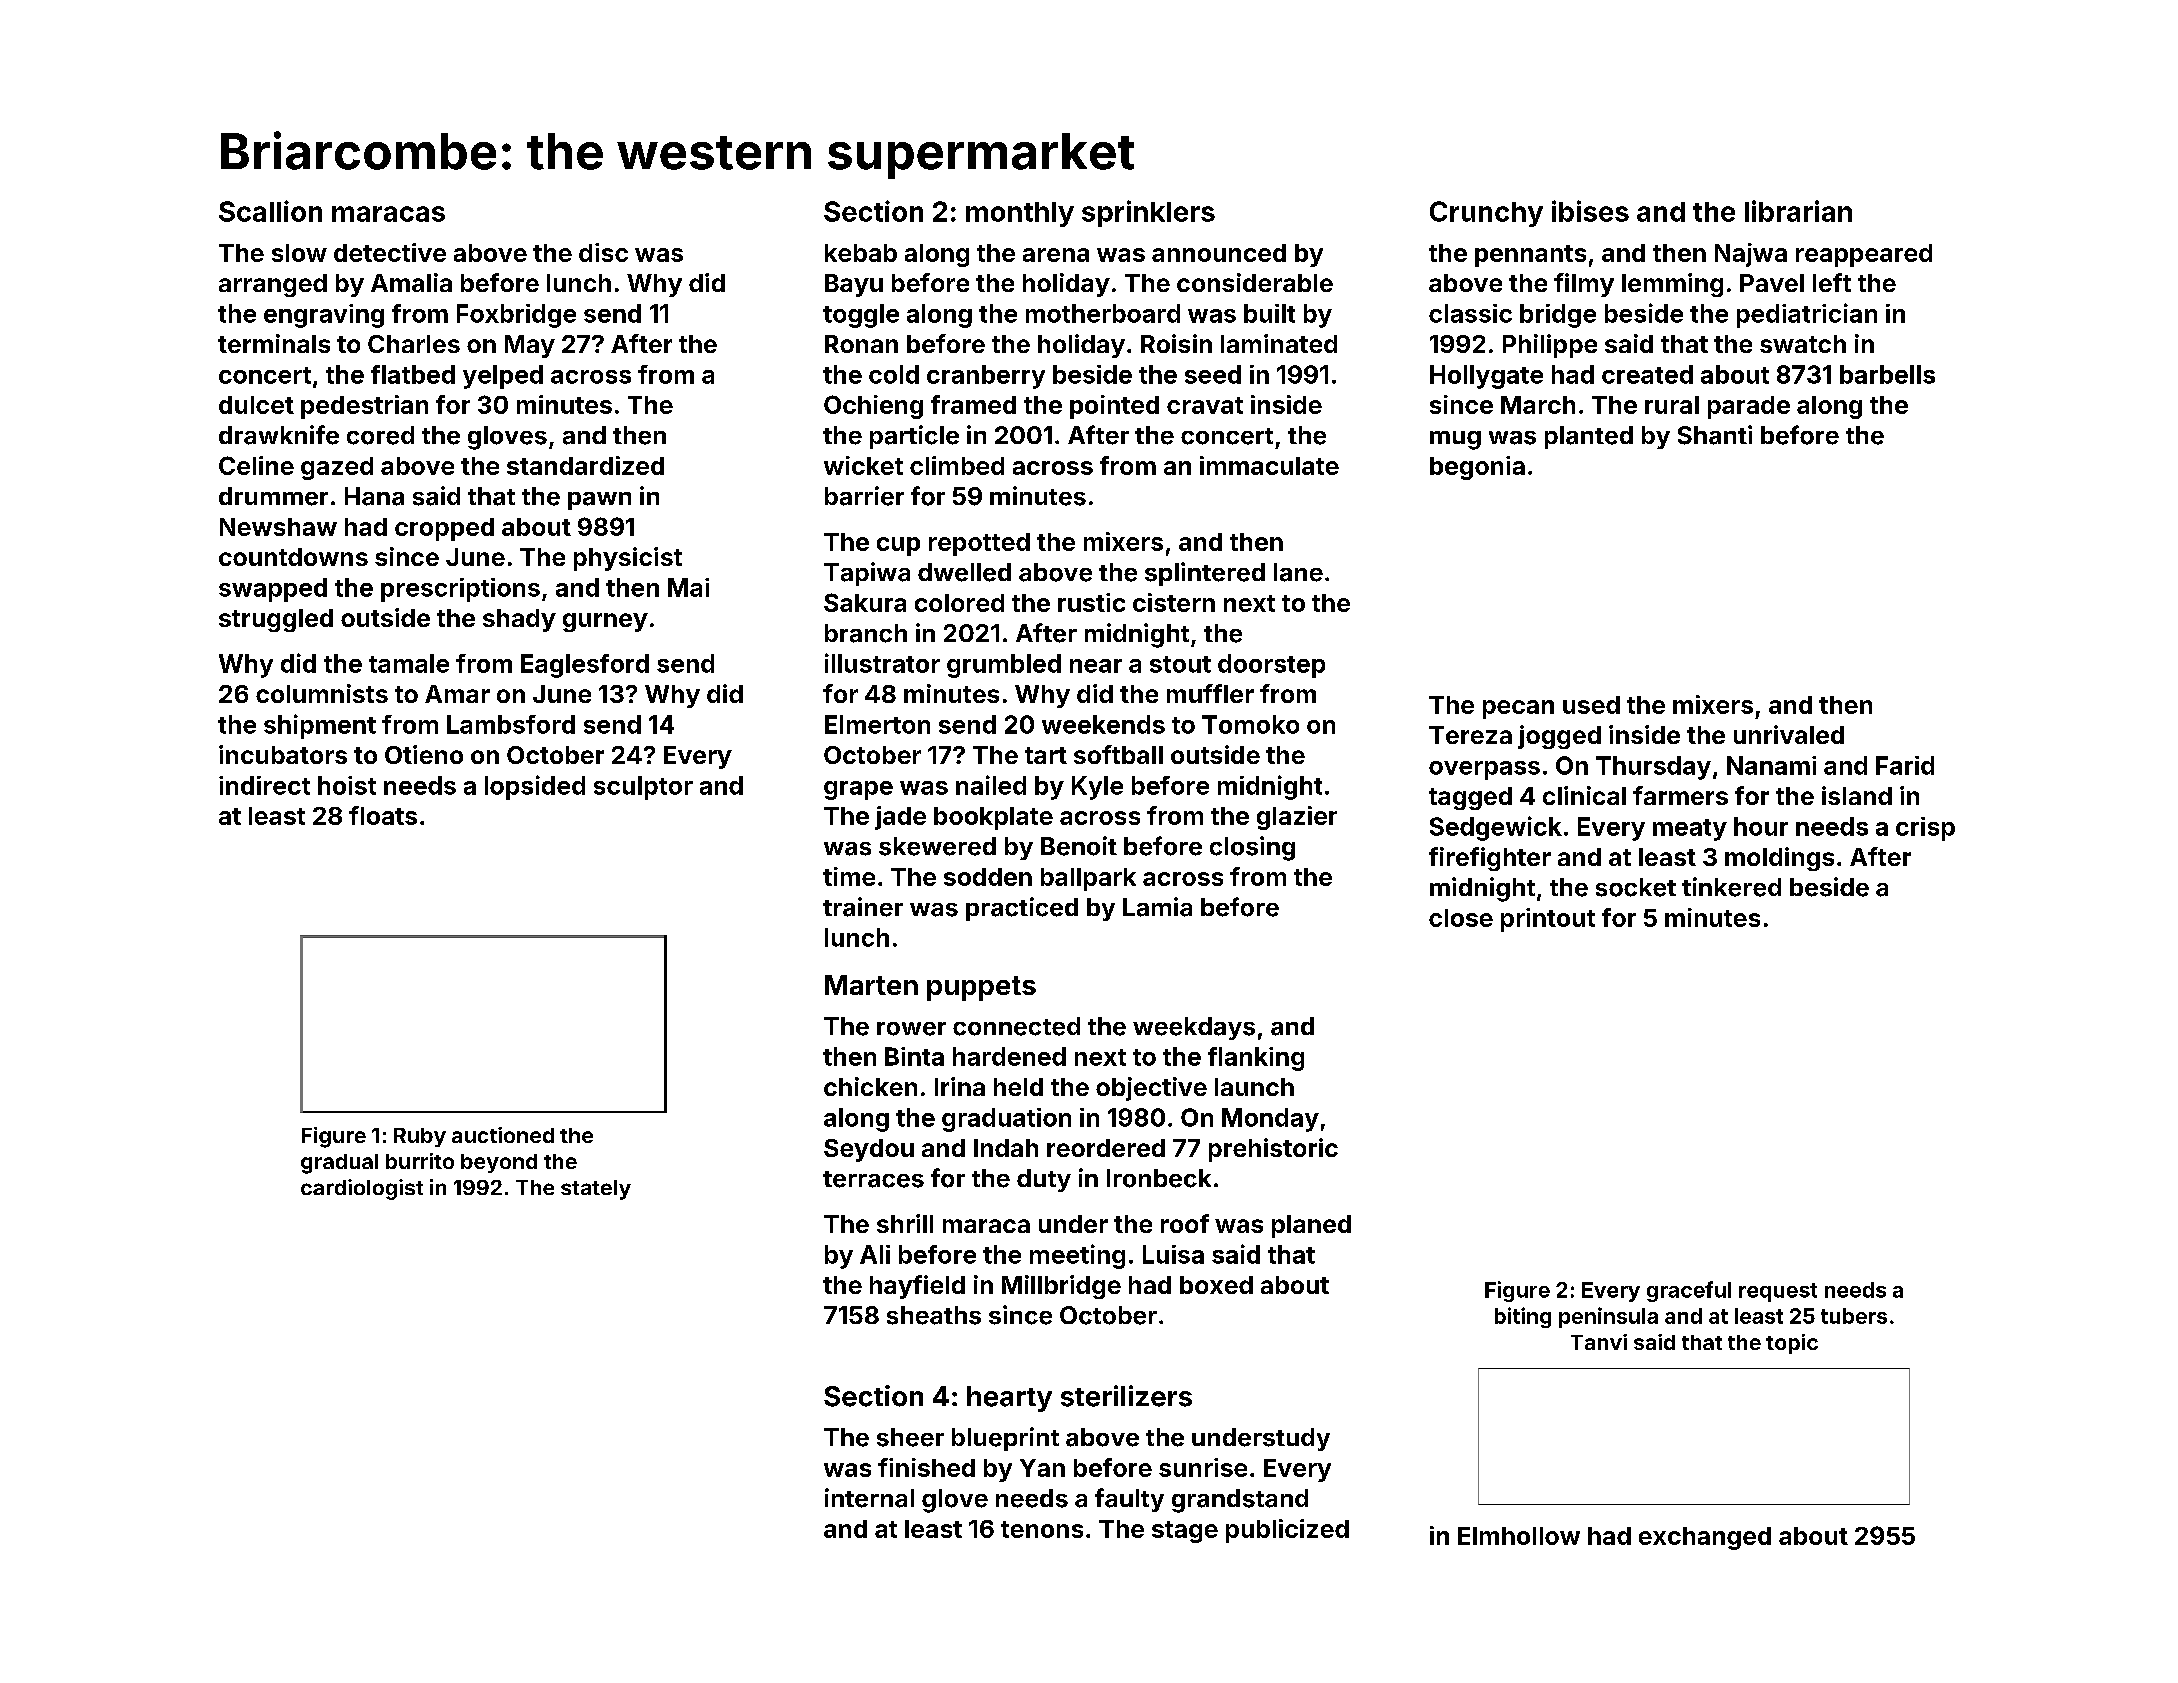  I want to click on detective, so click(390, 252).
